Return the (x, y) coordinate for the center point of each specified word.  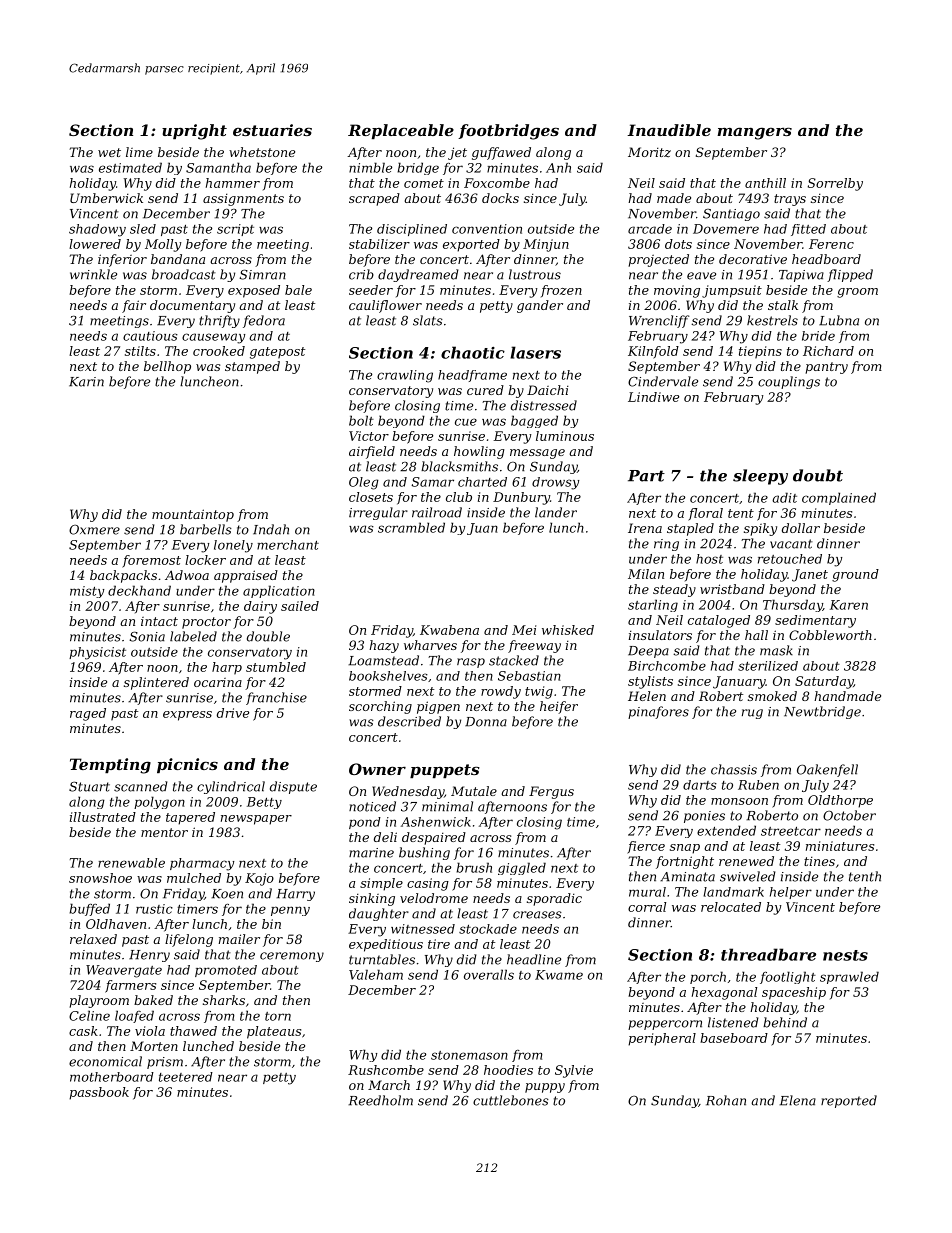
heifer (559, 707)
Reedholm (380, 1100)
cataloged (719, 621)
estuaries (272, 130)
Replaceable (401, 131)
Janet (810, 575)
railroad (437, 512)
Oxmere (94, 530)
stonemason (469, 1055)
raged (88, 714)
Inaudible (669, 130)
